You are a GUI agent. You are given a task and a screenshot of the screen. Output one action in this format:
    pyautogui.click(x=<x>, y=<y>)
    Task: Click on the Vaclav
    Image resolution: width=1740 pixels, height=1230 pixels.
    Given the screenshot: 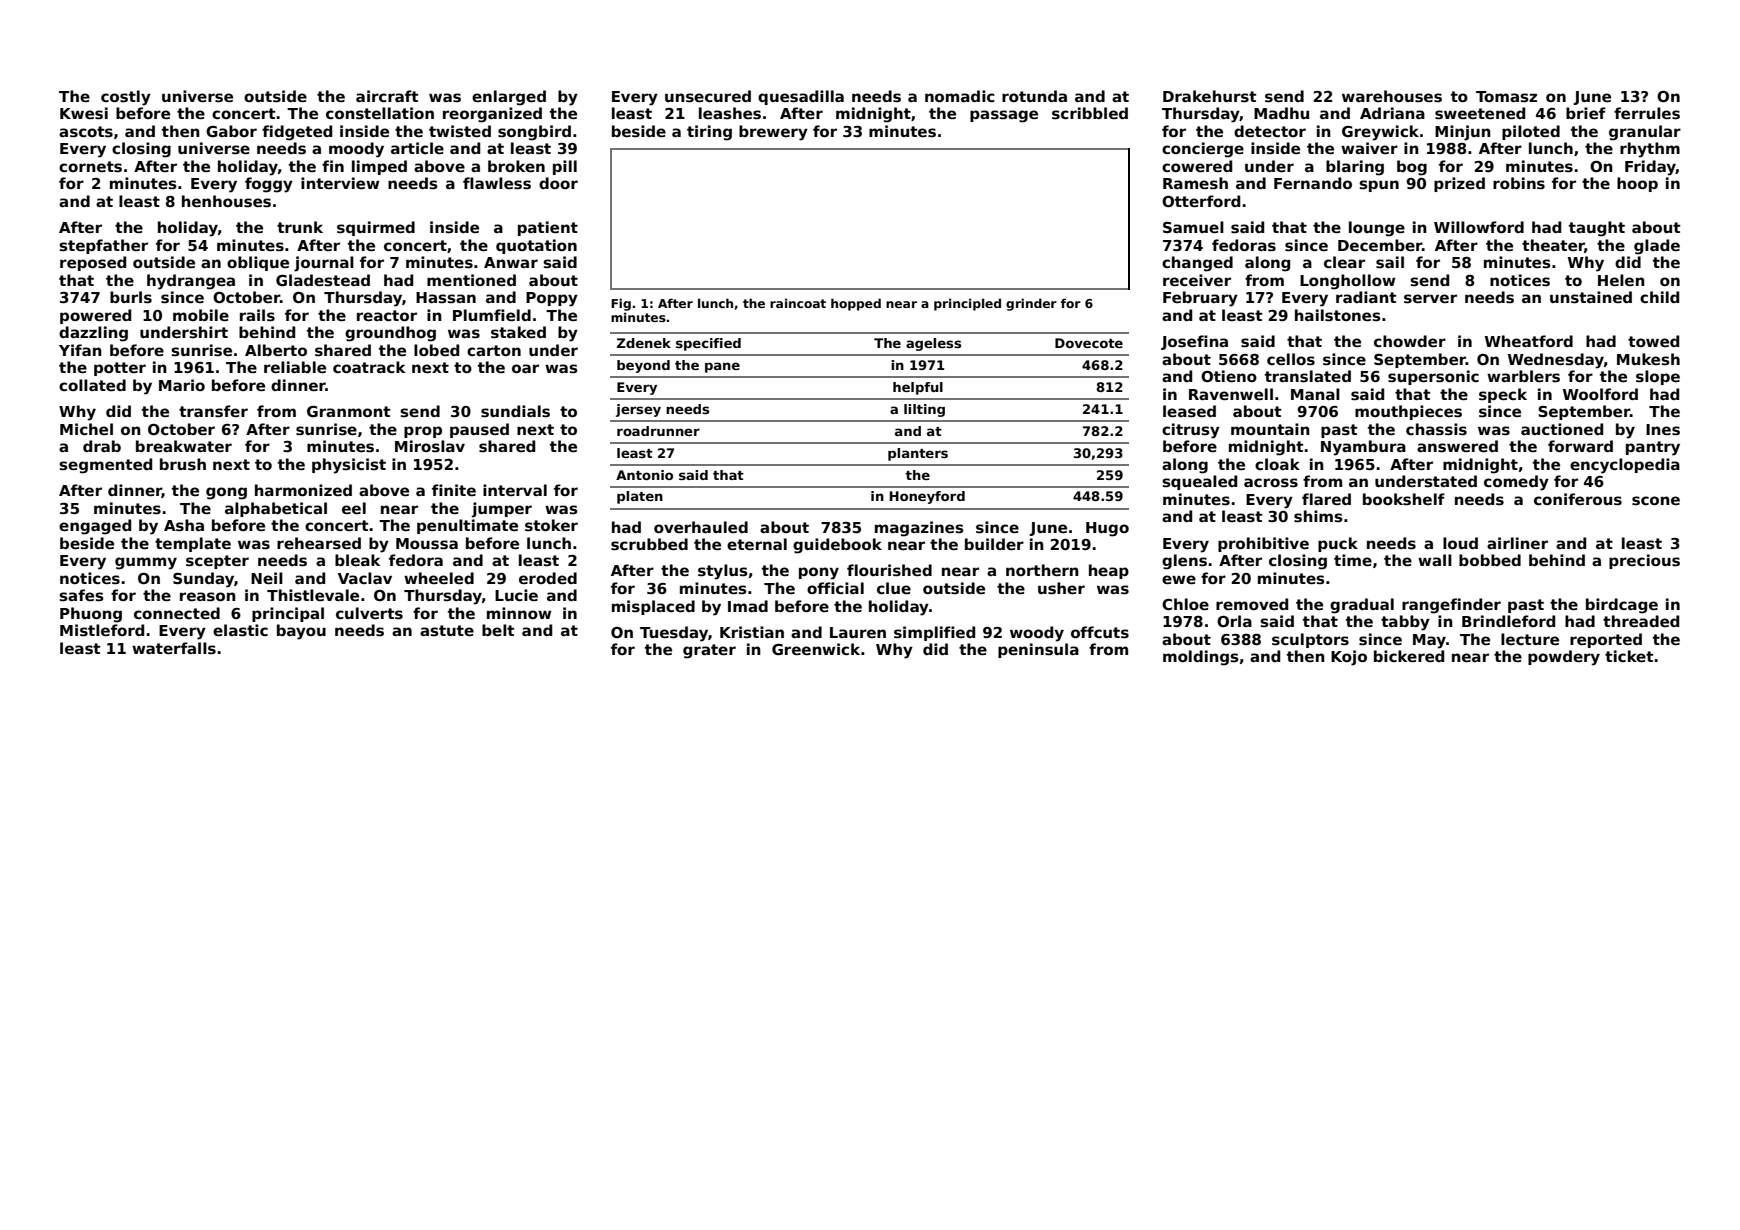 What is the action you would take?
    pyautogui.click(x=365, y=578)
